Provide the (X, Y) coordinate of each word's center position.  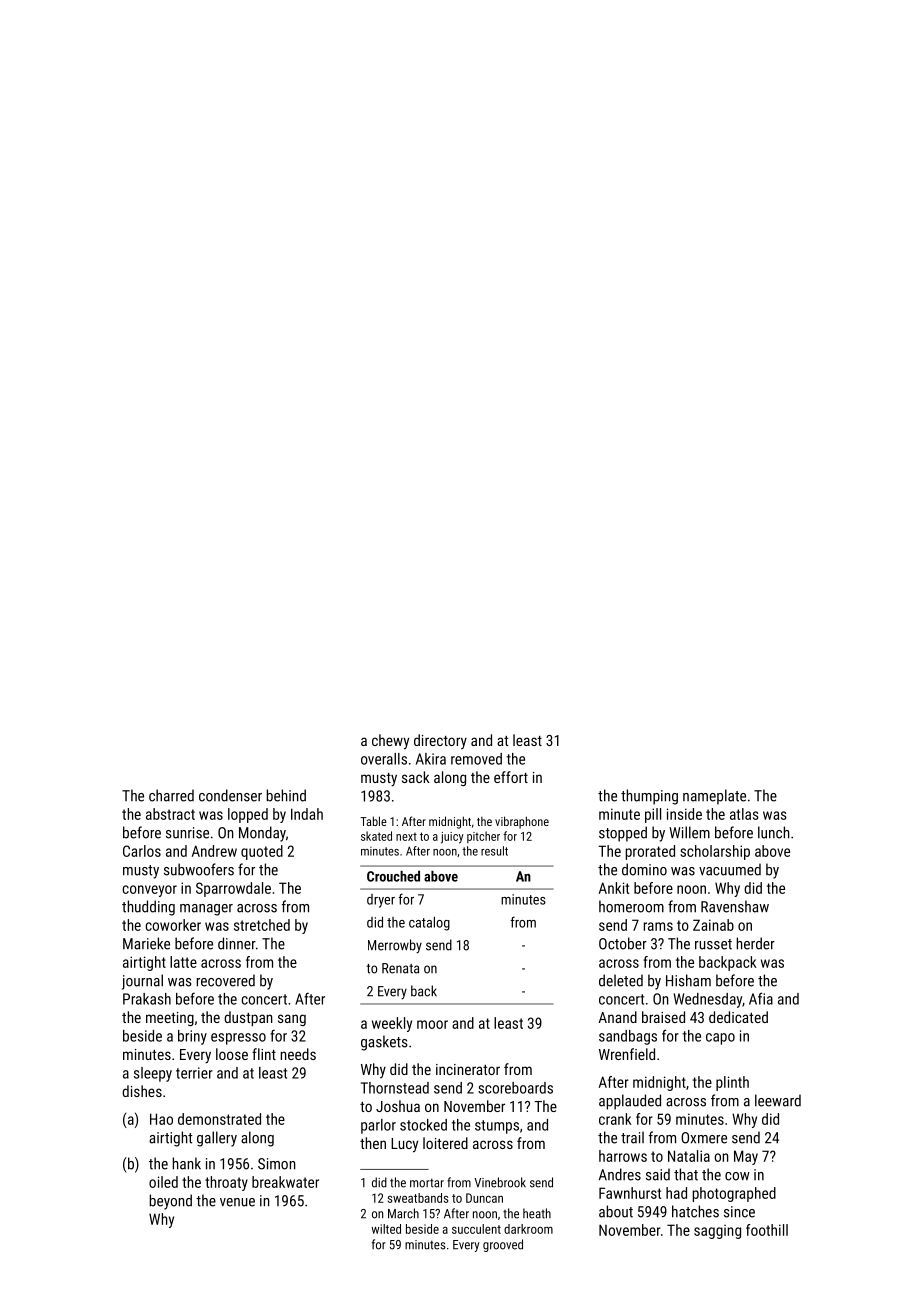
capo (720, 1039)
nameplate (714, 797)
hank (186, 1163)
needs (298, 1054)
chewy (390, 742)
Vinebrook (500, 1182)
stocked (423, 1125)
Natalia (689, 1156)
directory (440, 741)
